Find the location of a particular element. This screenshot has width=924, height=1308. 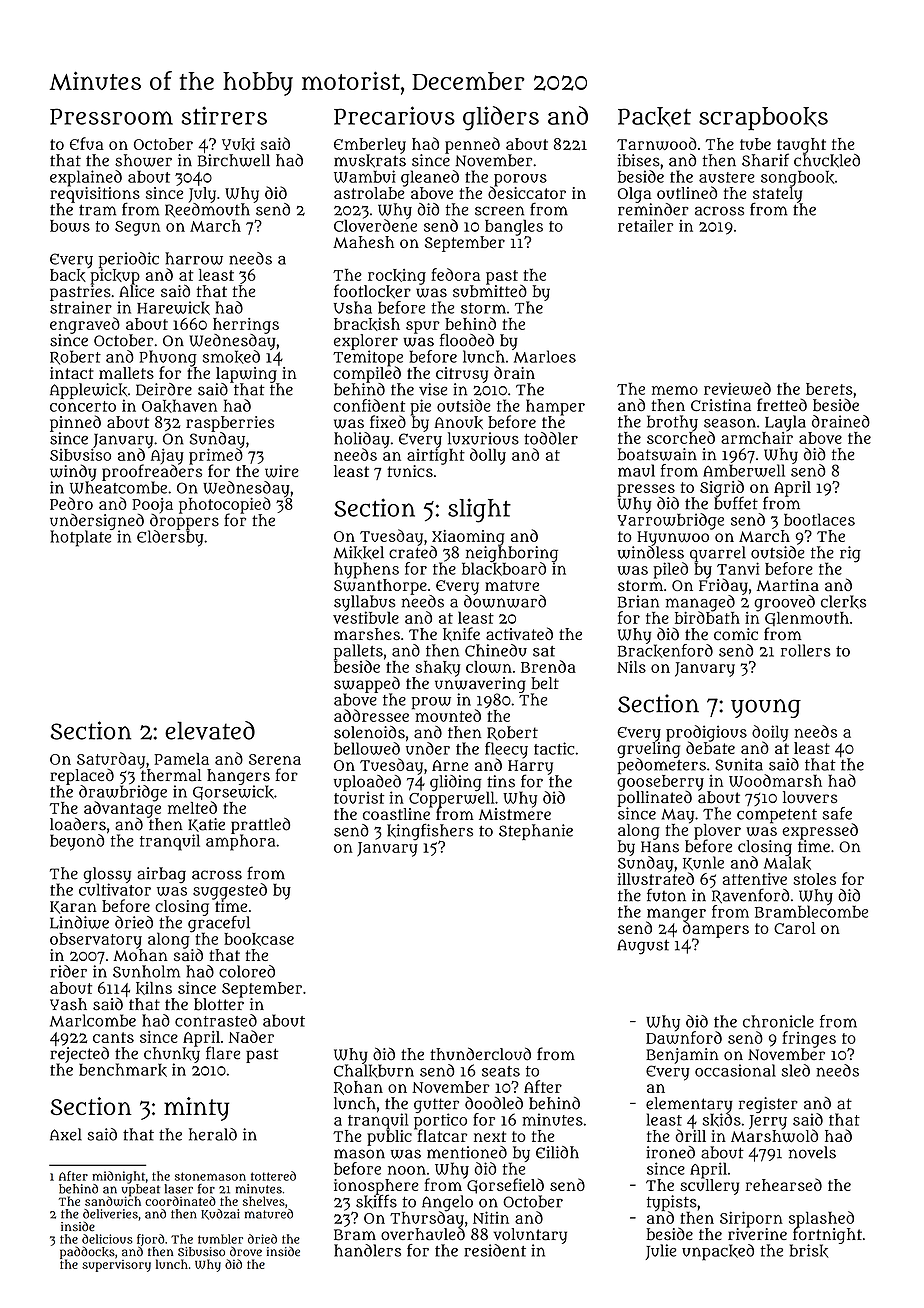

Angelo is located at coordinates (447, 1203).
